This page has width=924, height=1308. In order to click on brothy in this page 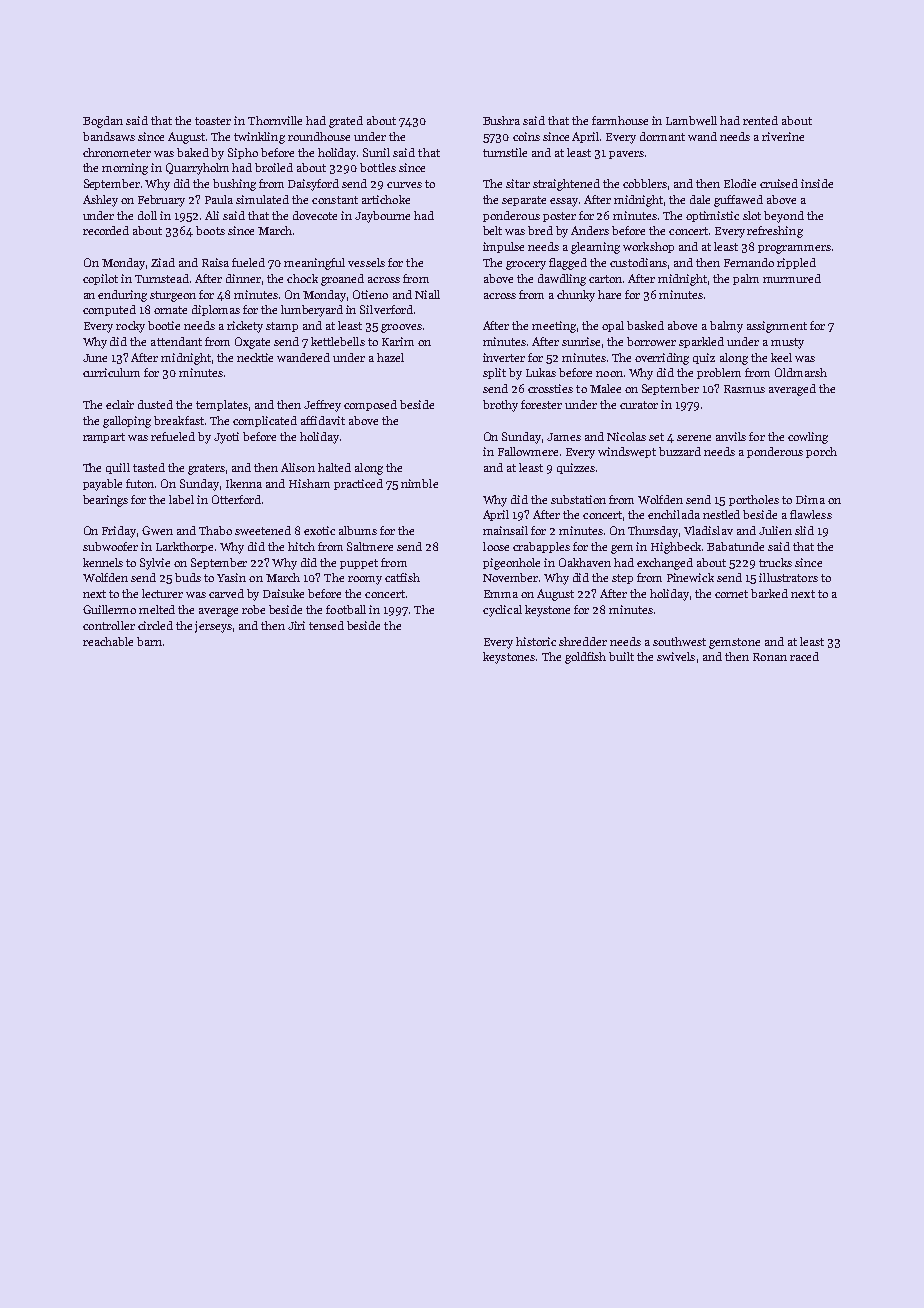, I will do `click(500, 406)`.
